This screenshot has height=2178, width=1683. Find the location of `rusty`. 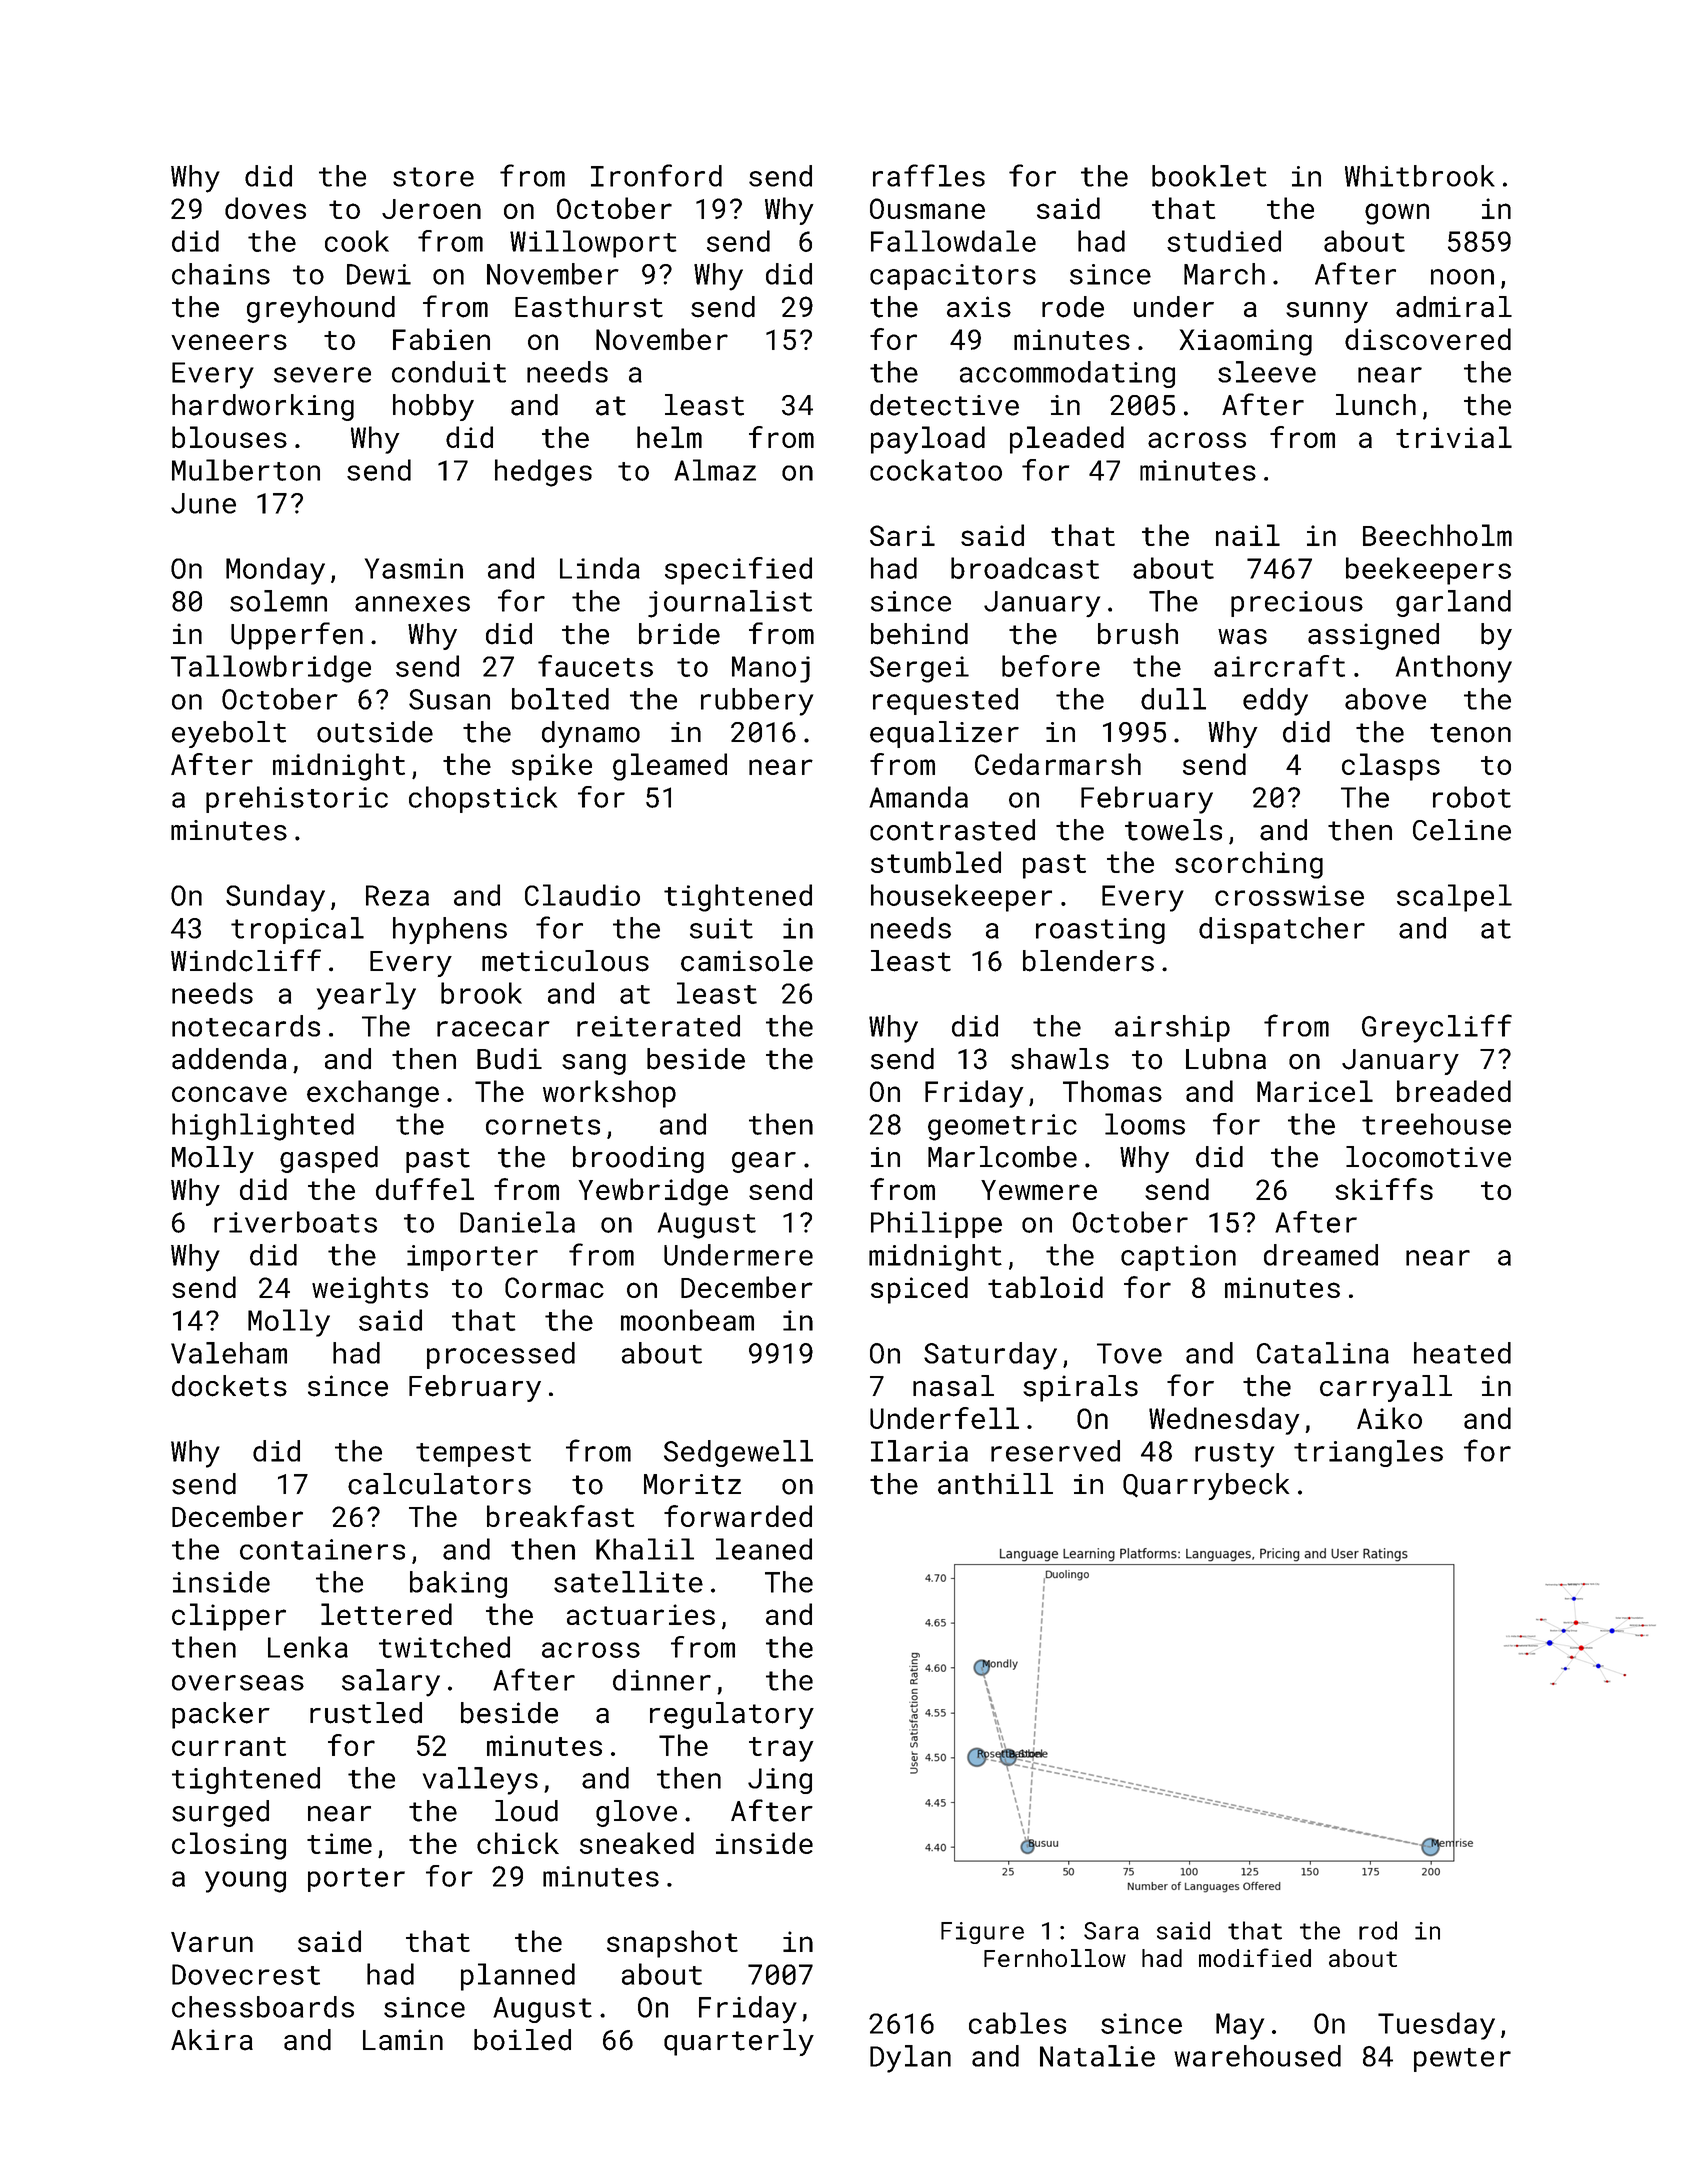

rusty is located at coordinates (1234, 1455).
